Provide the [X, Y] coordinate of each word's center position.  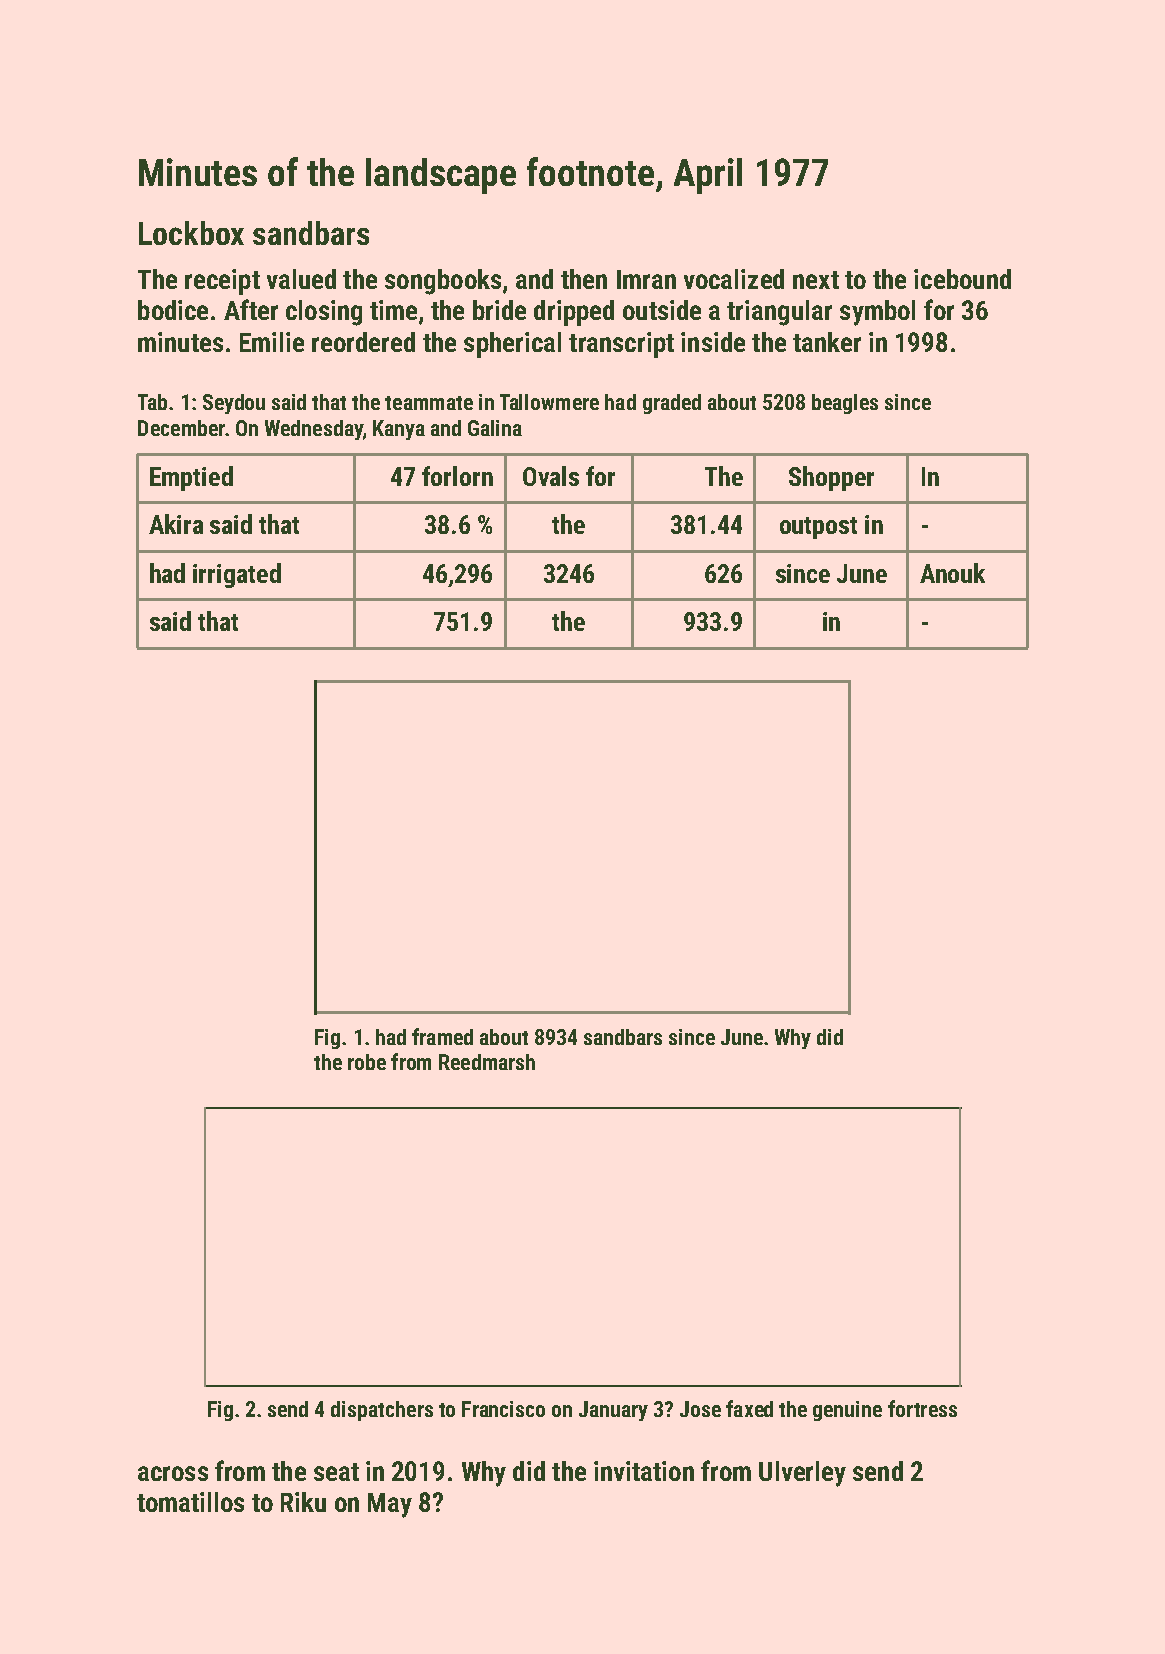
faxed [749, 1408]
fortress [922, 1408]
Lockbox [191, 233]
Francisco [503, 1409]
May [390, 1505]
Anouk [952, 573]
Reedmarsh [487, 1062]
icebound [962, 279]
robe [367, 1062]
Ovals [551, 476]
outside [662, 310]
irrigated [237, 575]
